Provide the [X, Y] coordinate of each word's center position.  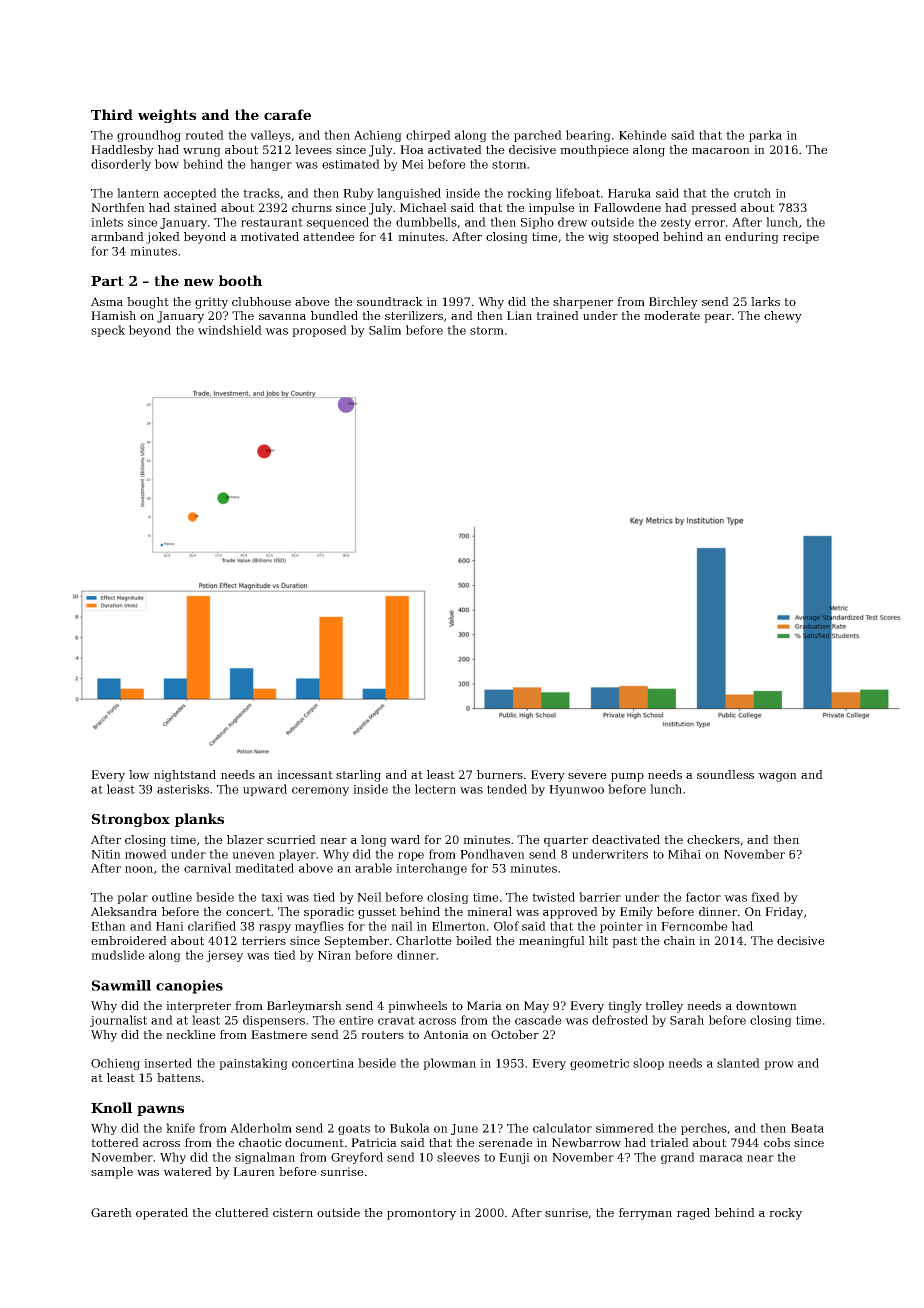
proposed [319, 331]
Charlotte [424, 940]
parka [765, 136]
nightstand [185, 776]
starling [358, 776]
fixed [765, 897]
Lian [519, 315]
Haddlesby [122, 151]
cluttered [242, 1212]
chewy [783, 317]
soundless [725, 774]
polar [132, 898]
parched [538, 136]
